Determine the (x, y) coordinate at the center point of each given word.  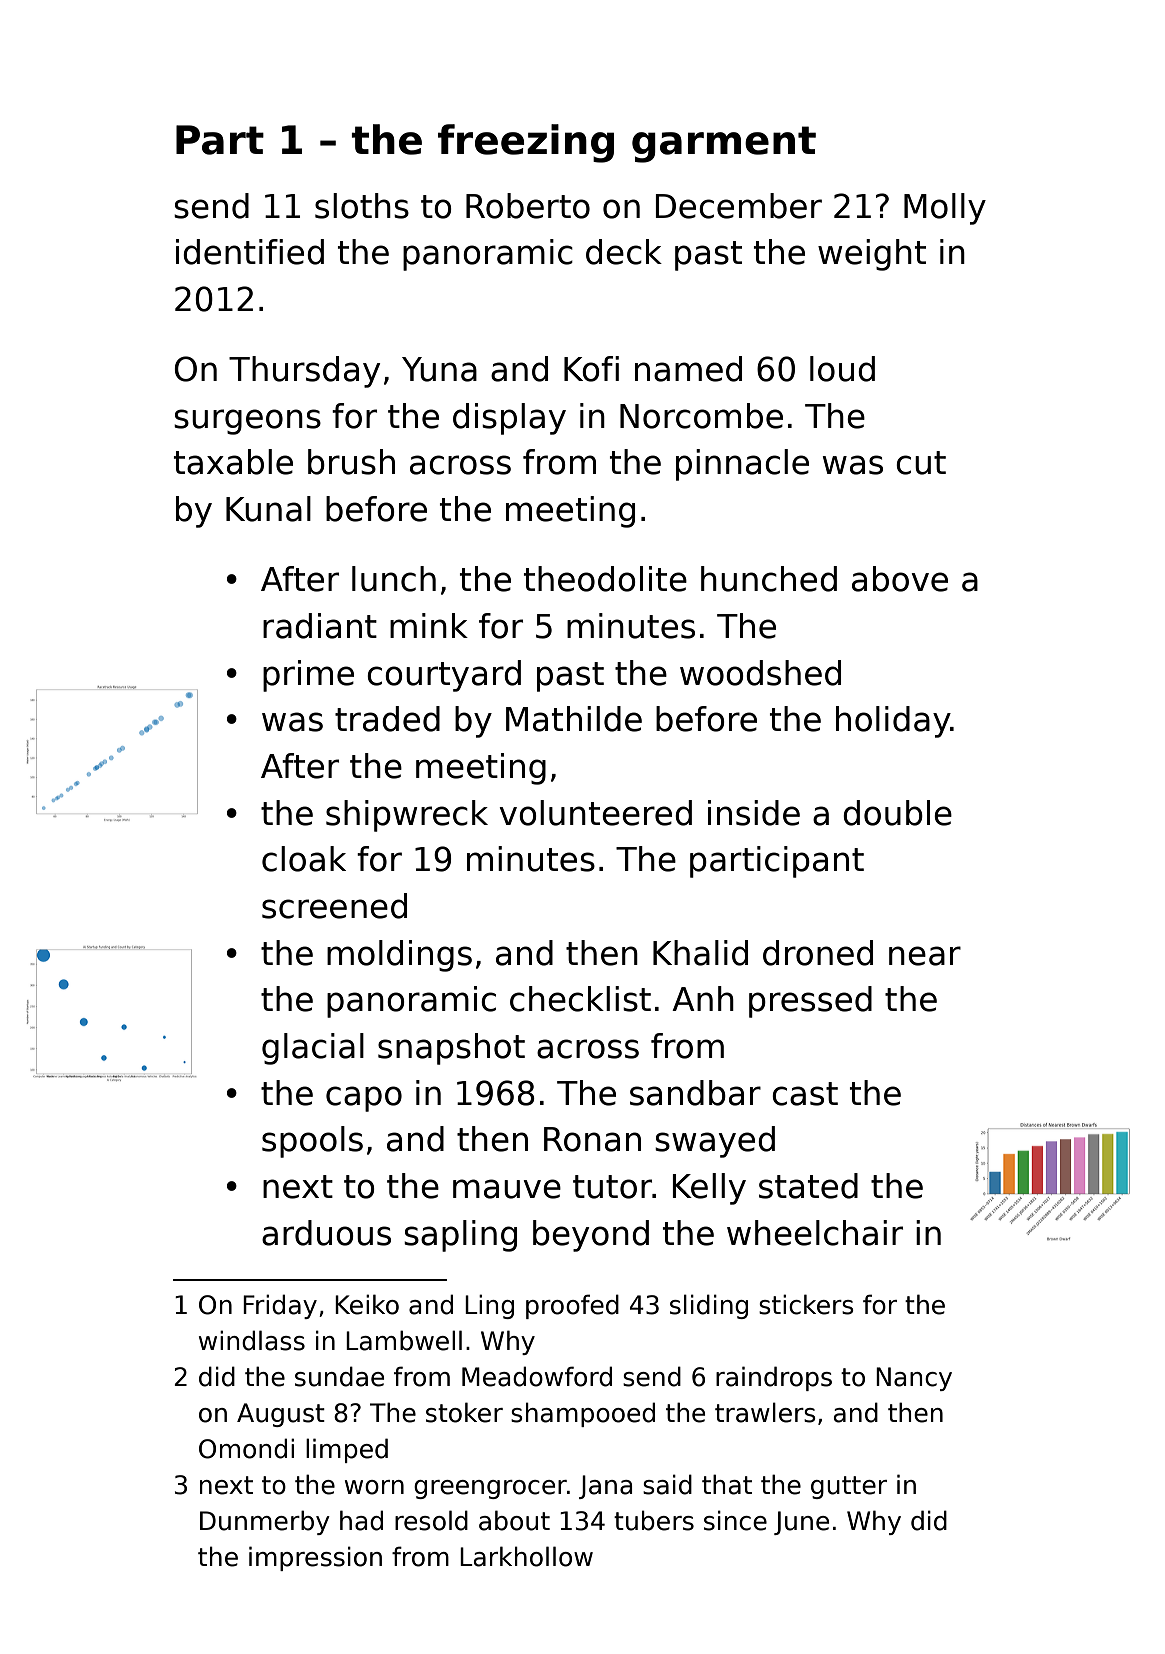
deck (624, 252)
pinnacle (742, 465)
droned (818, 953)
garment (724, 144)
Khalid (700, 953)
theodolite (605, 579)
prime (308, 676)
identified (250, 252)
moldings (399, 956)
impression (315, 1558)
